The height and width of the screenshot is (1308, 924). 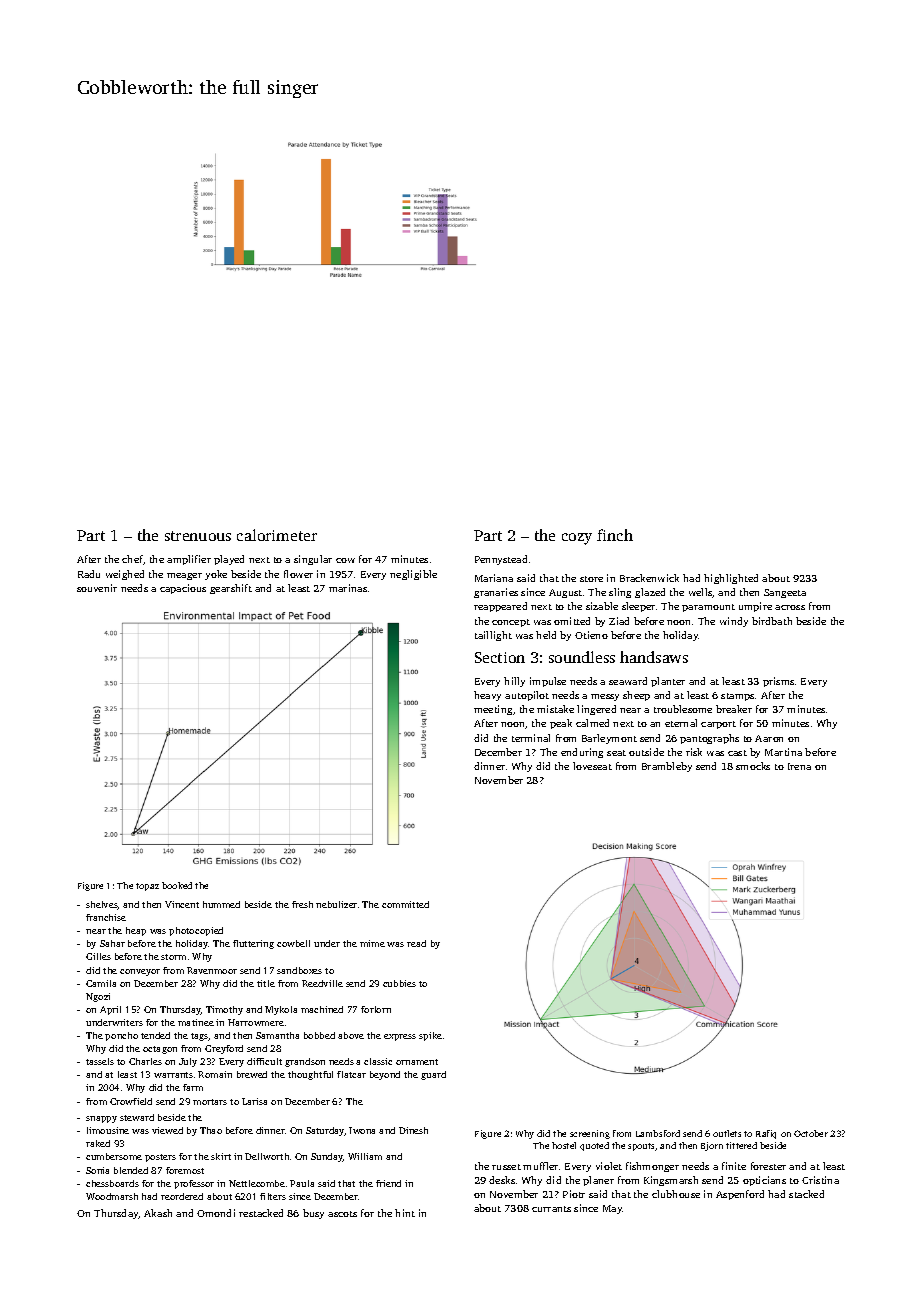 I want to click on calorimeter, so click(x=277, y=535).
